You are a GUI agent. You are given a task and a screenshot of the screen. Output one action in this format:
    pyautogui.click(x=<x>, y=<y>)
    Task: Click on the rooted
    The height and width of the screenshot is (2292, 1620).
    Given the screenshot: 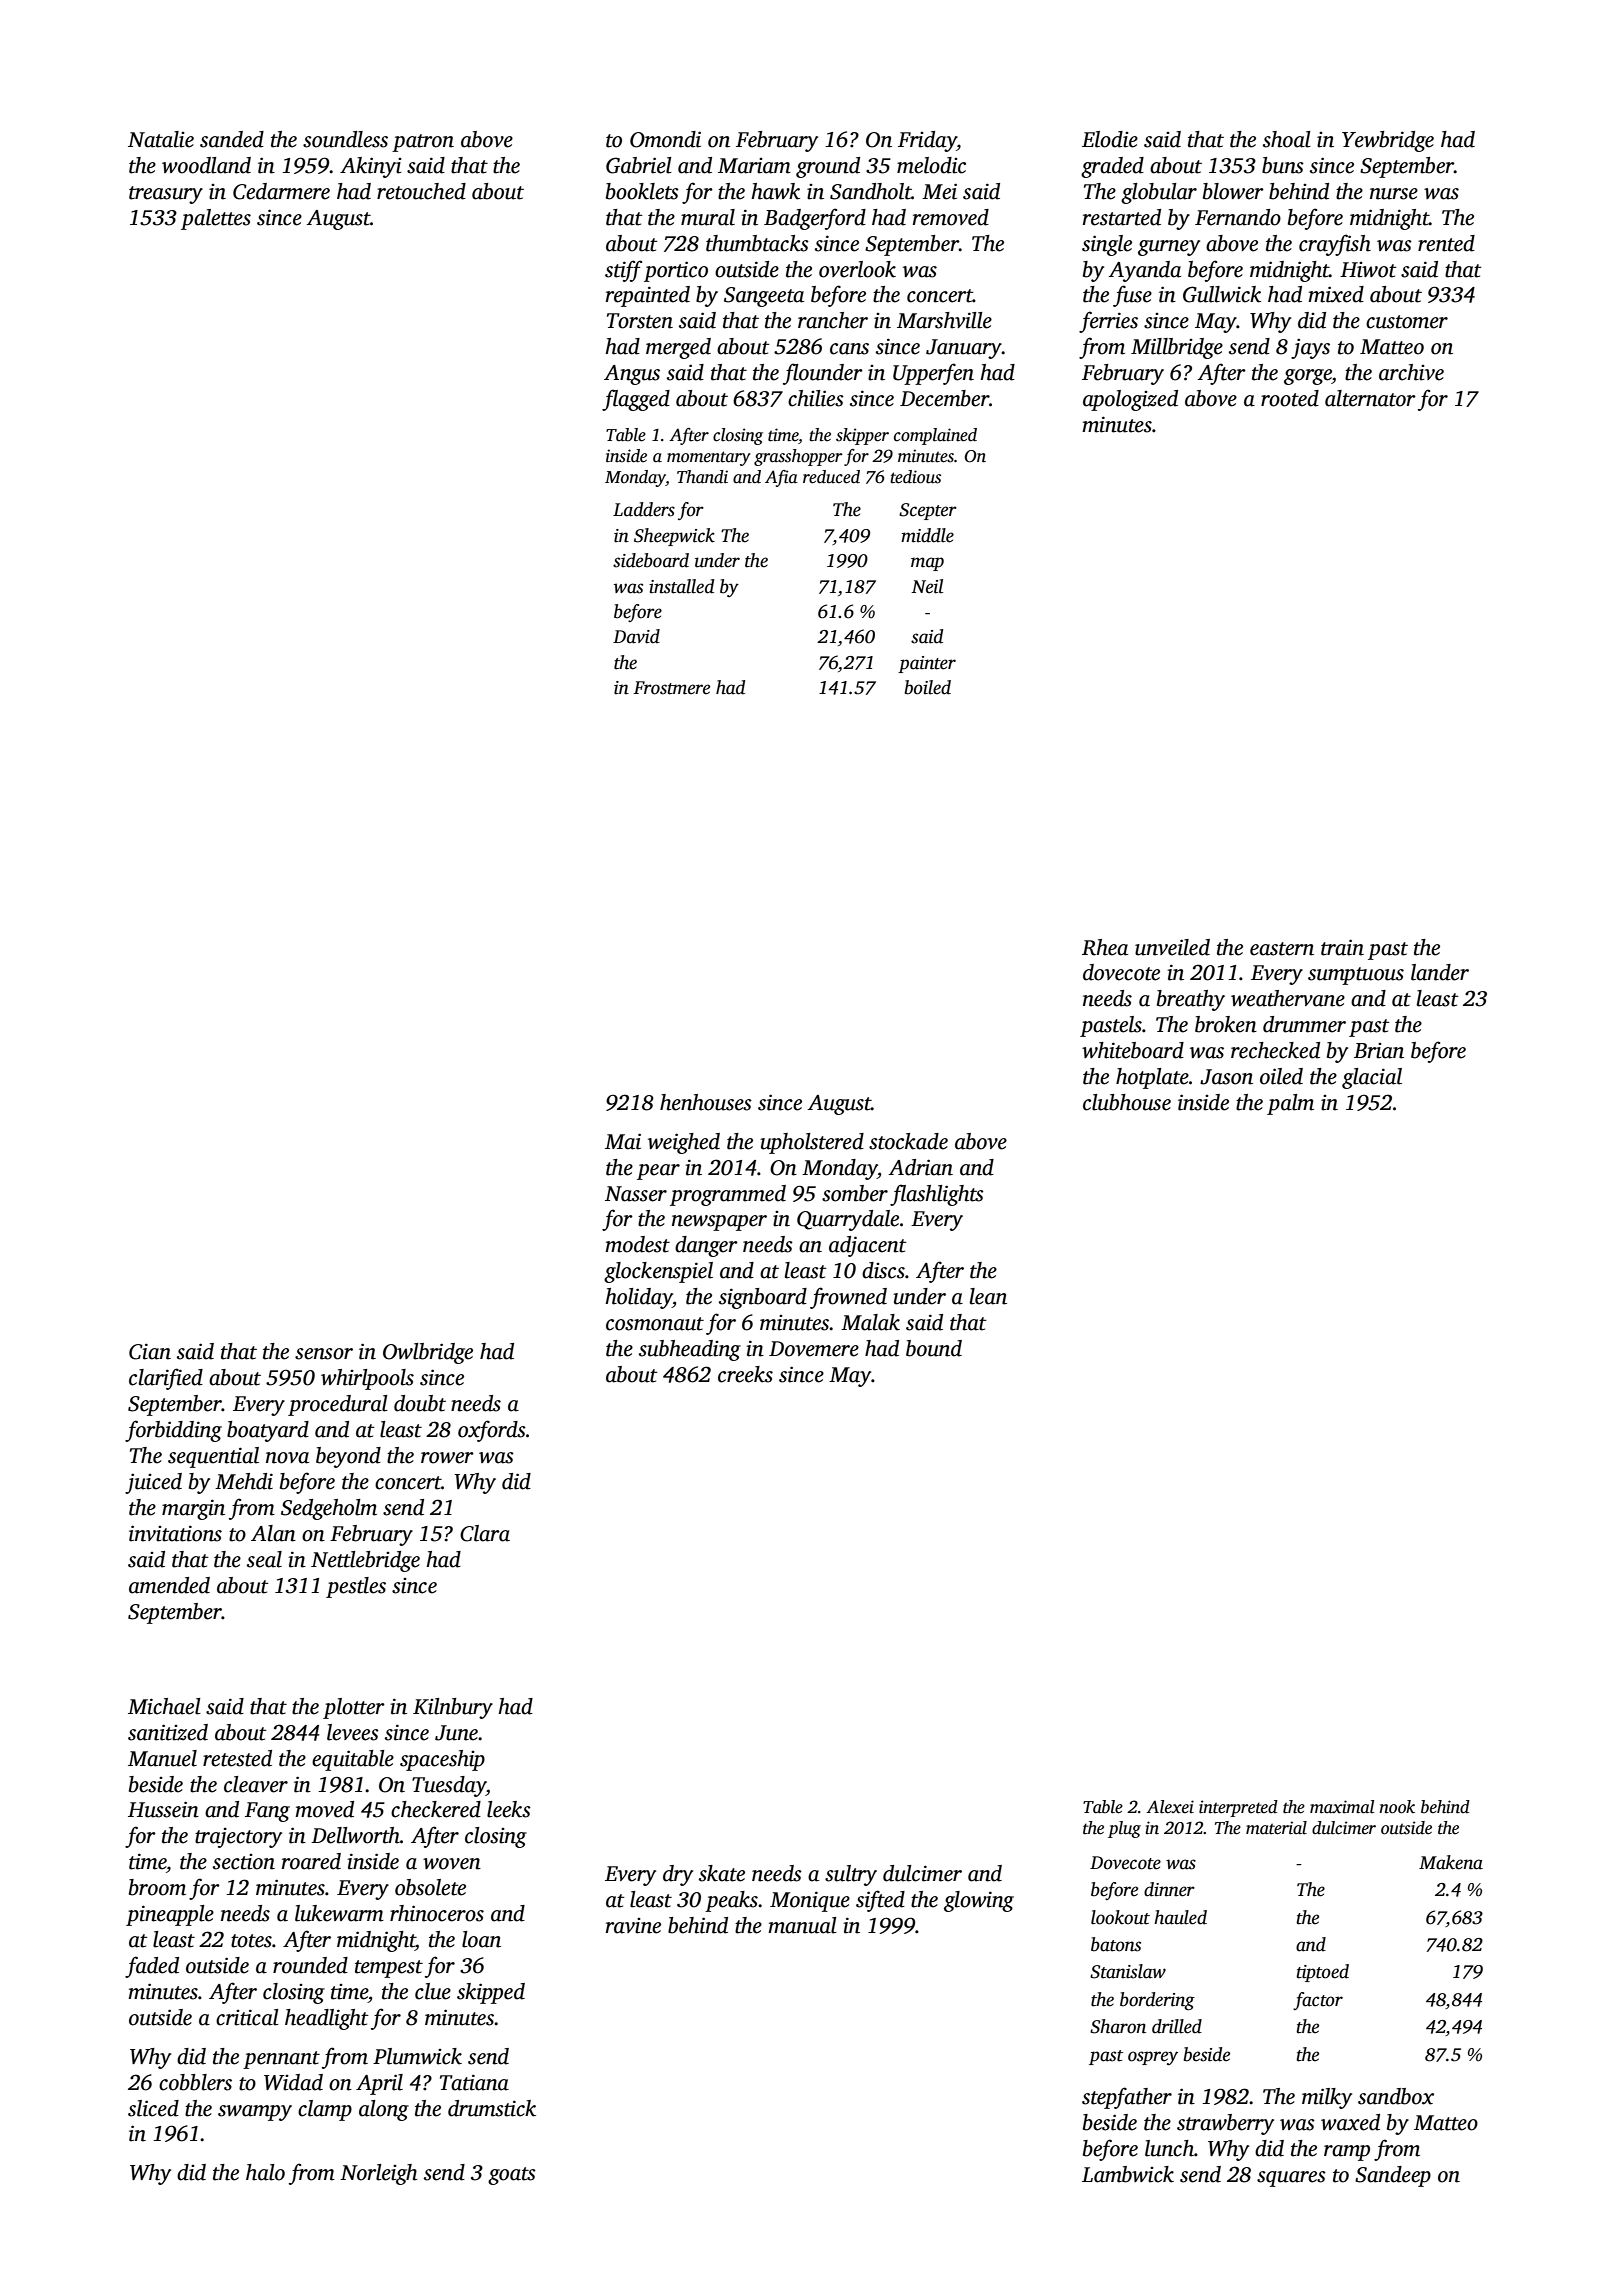 What is the action you would take?
    pyautogui.click(x=1290, y=398)
